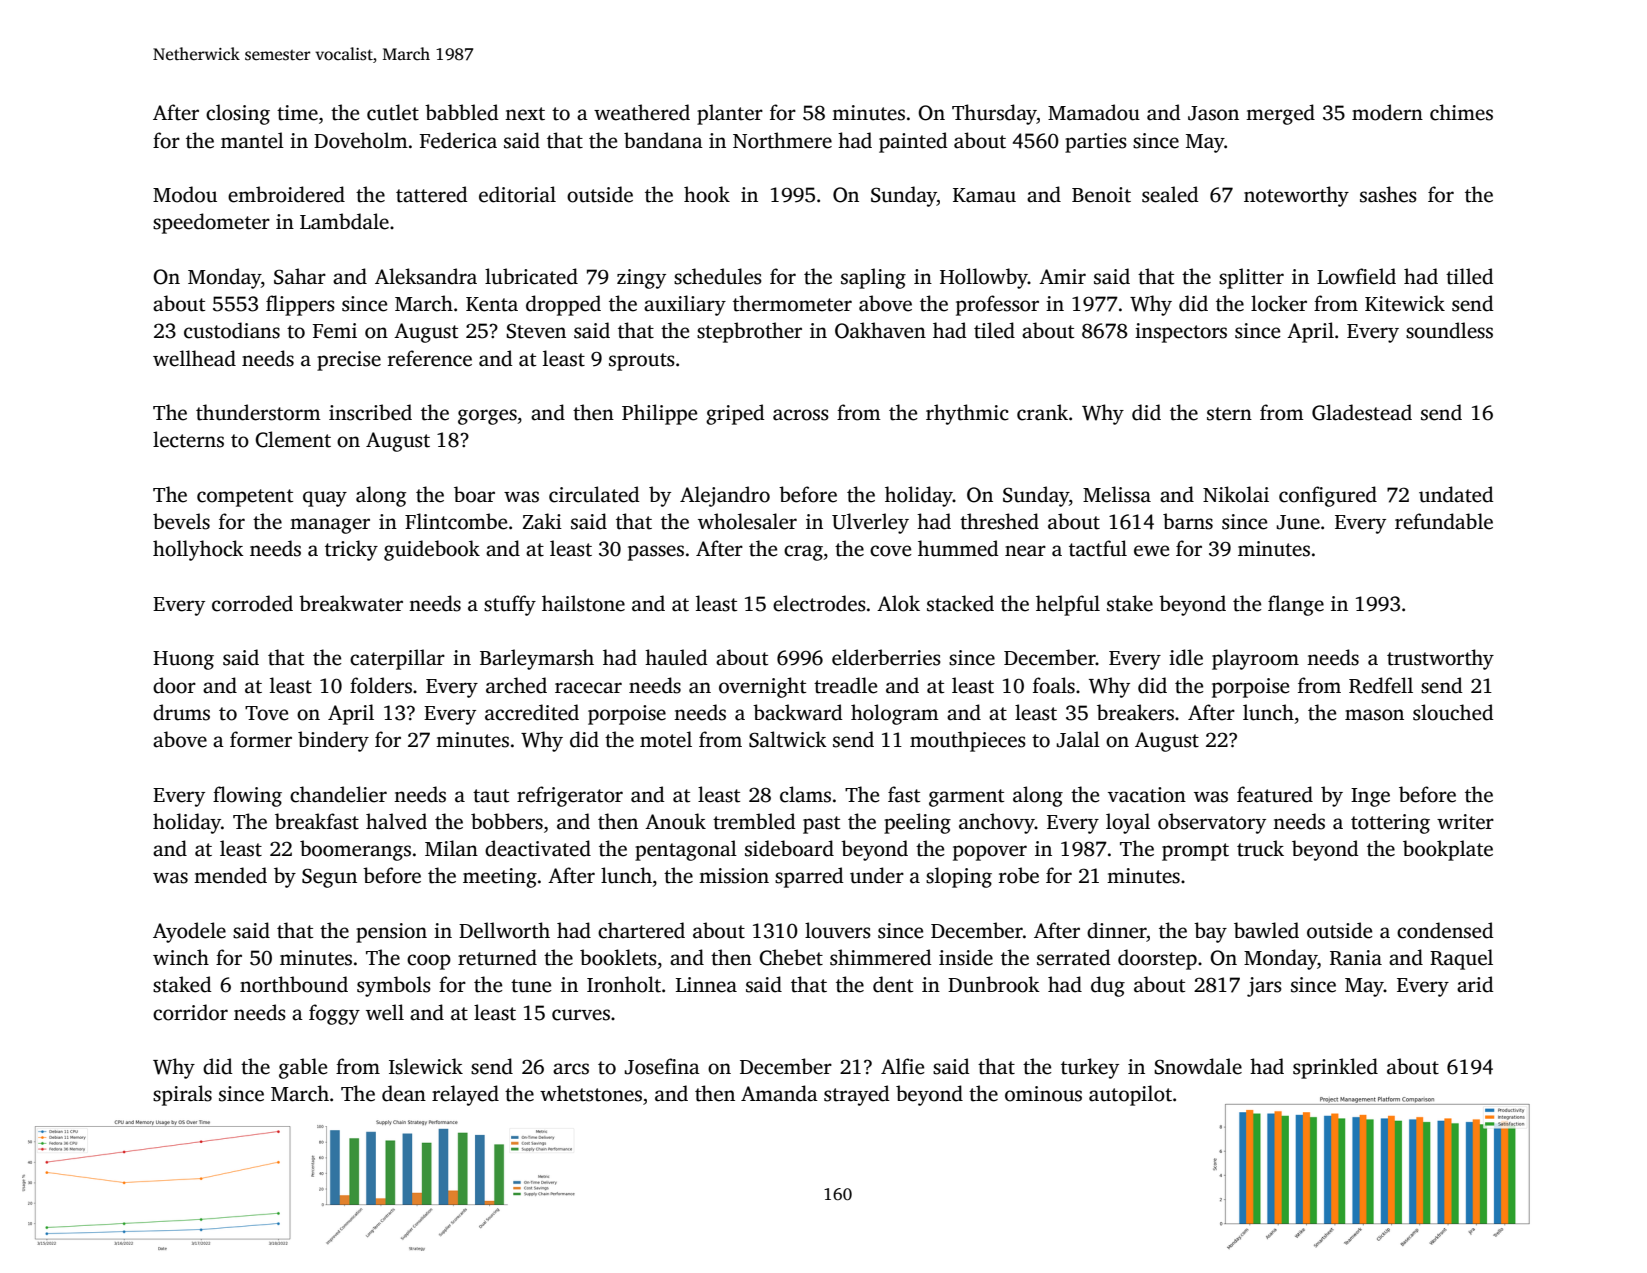 The height and width of the image is (1273, 1647). What do you see at coordinates (968, 741) in the image?
I see `mouthpieces` at bounding box center [968, 741].
